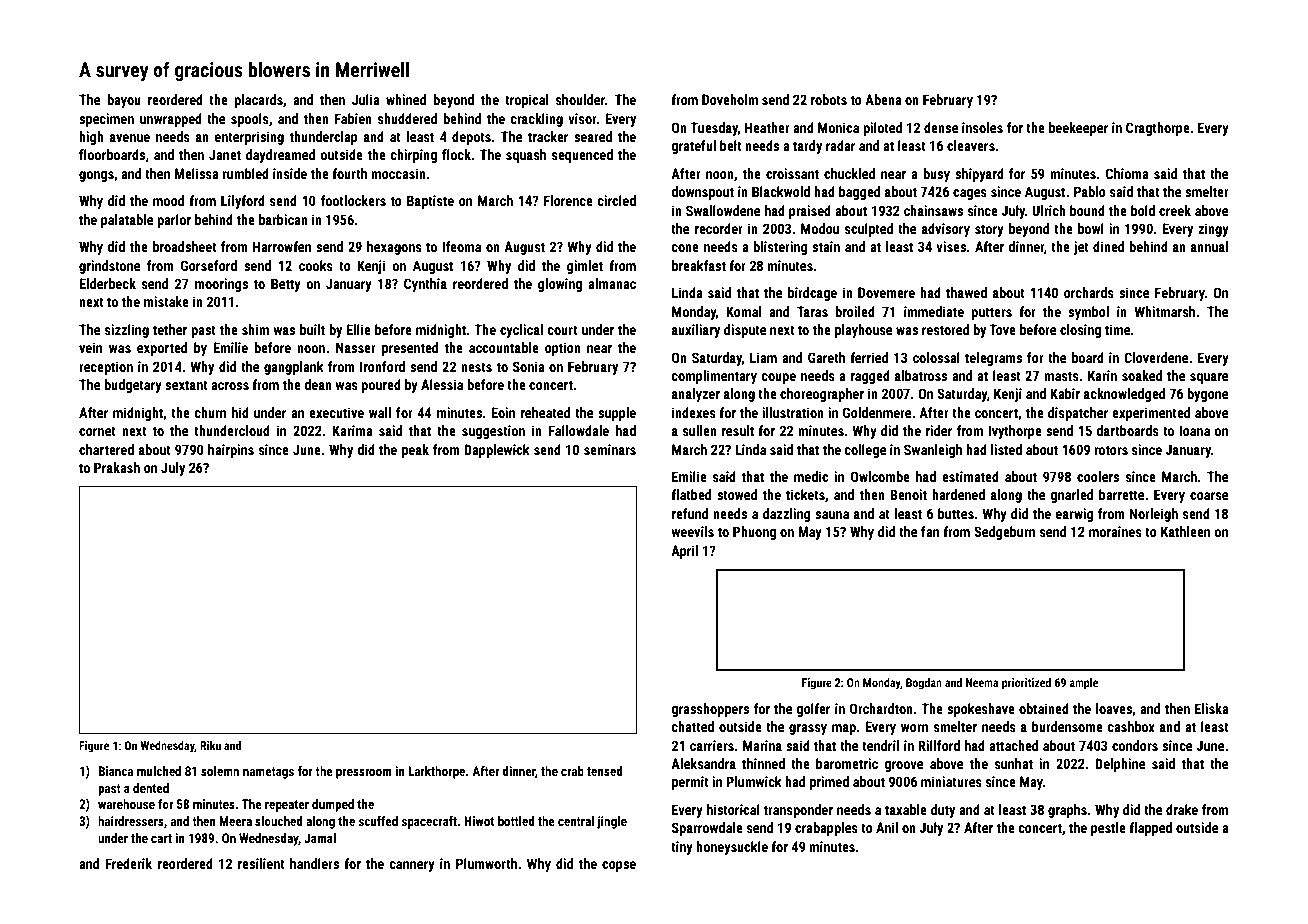 This screenshot has height=924, width=1308. What do you see at coordinates (692, 531) in the screenshot?
I see `weevils` at bounding box center [692, 531].
